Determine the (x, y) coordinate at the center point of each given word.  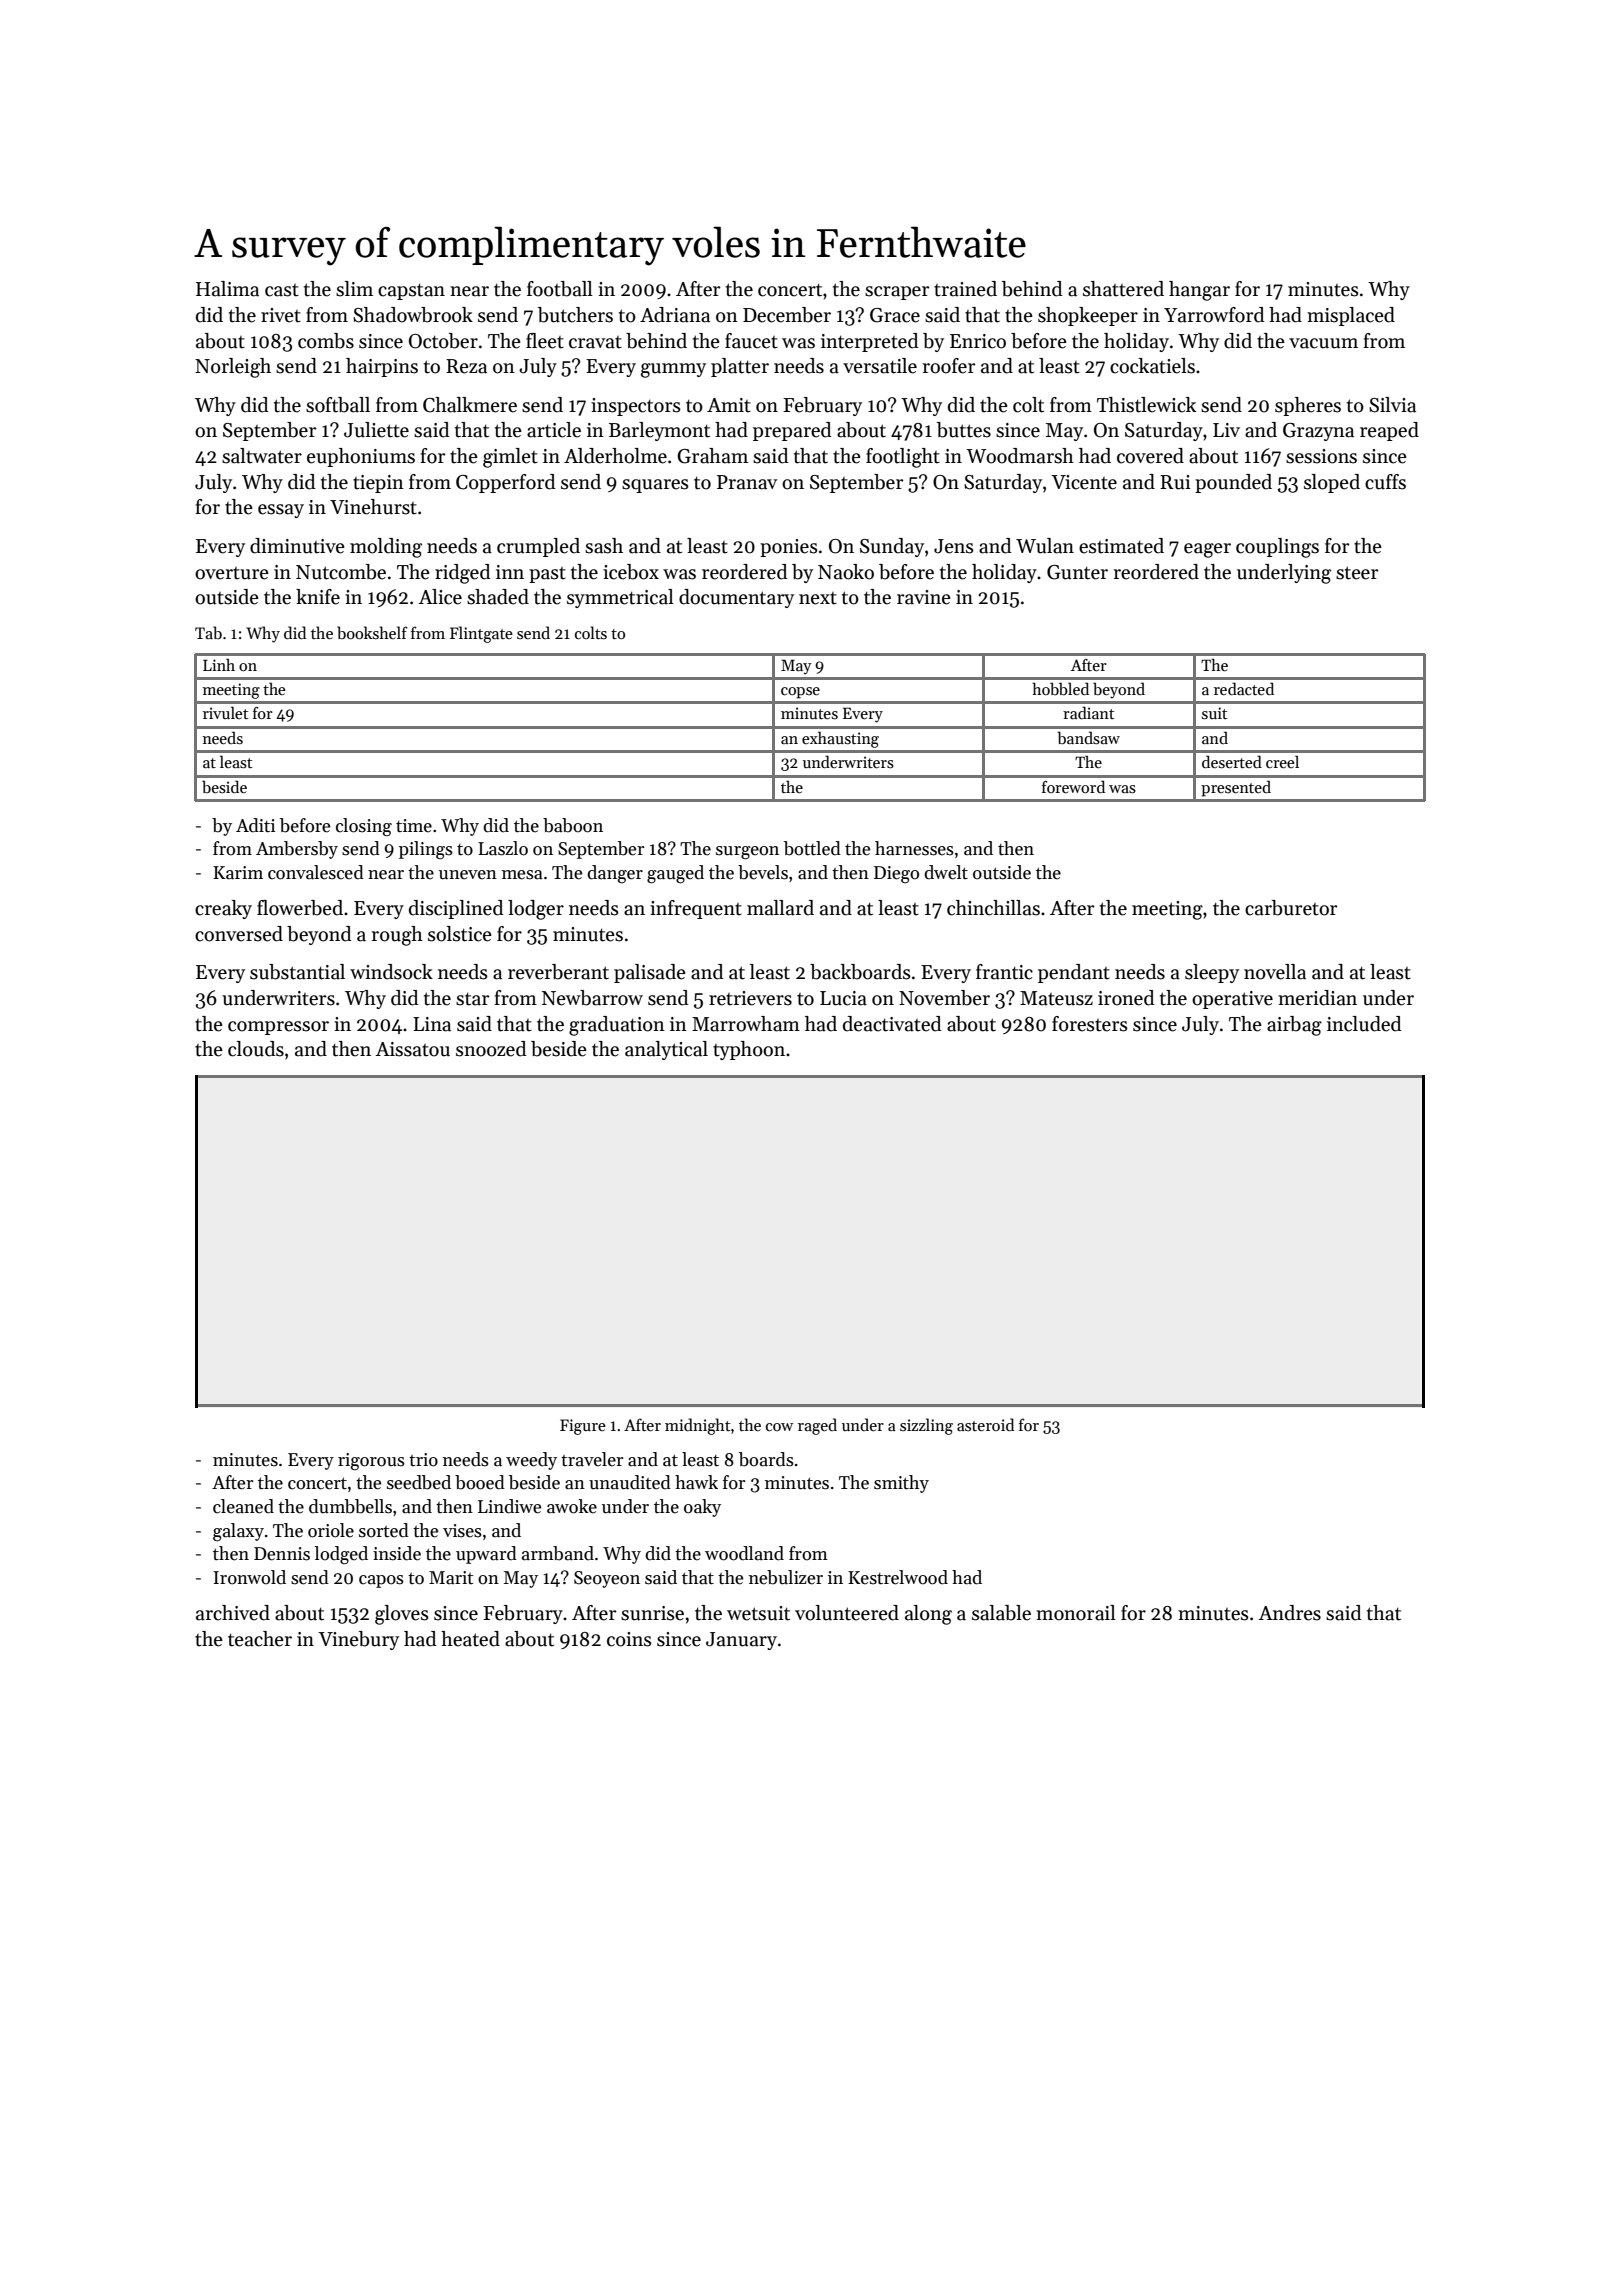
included (1364, 1024)
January (741, 1641)
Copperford (506, 483)
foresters (1090, 1024)
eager (1207, 550)
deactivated (892, 1024)
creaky (223, 909)
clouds (256, 1049)
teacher (260, 1639)
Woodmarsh (1020, 456)
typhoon (749, 1050)
